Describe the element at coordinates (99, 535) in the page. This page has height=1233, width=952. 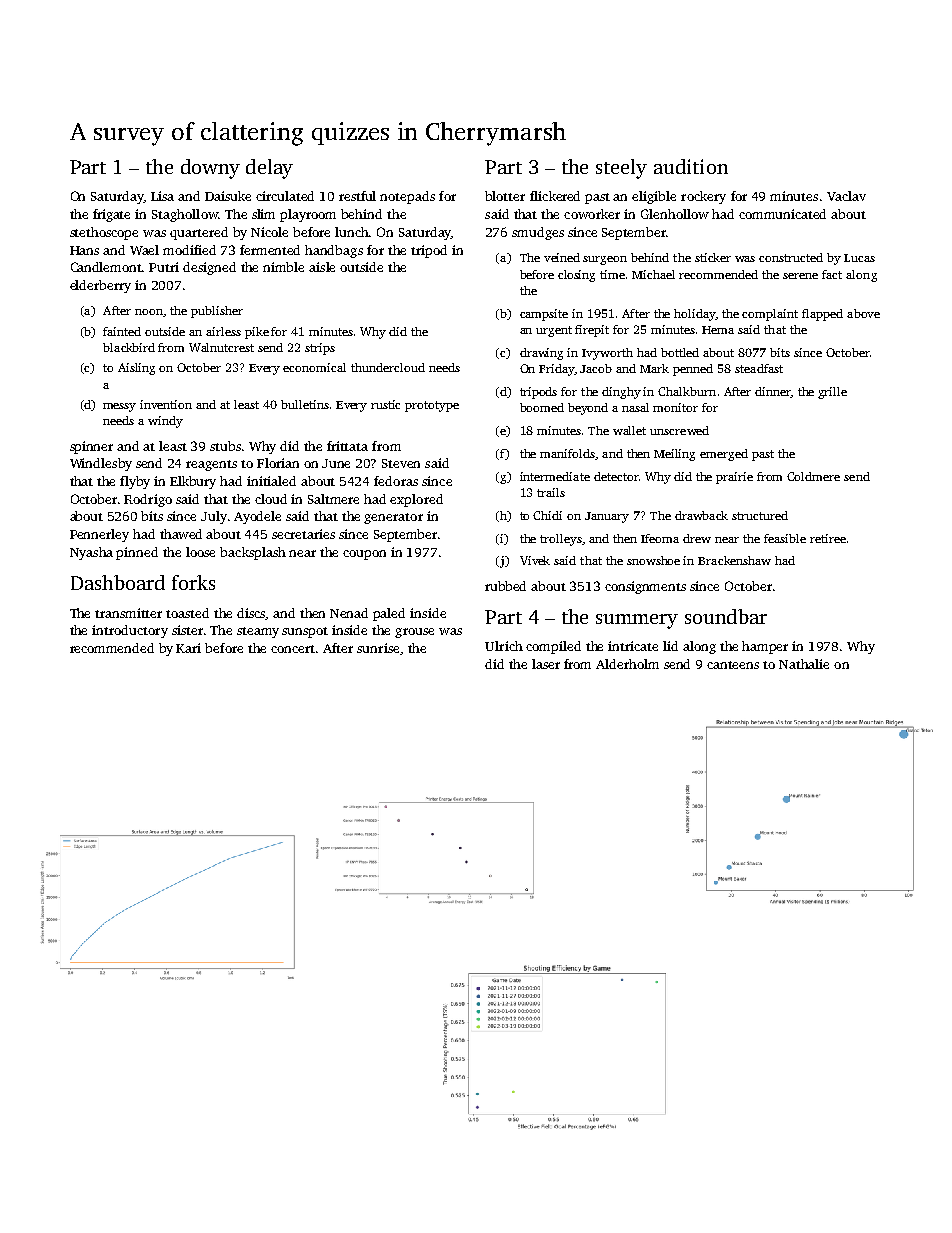
I see `Pennerley` at that location.
